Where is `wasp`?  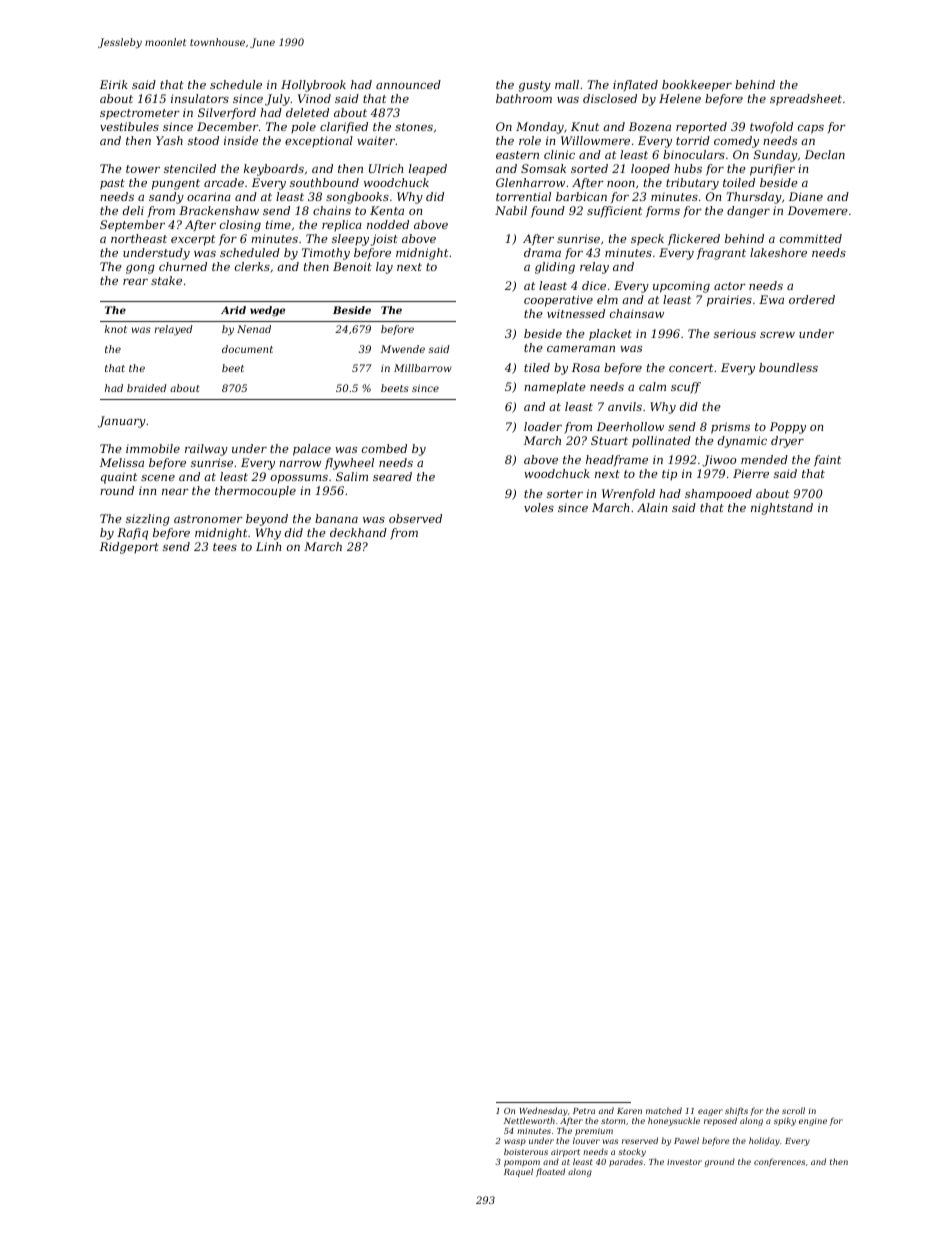 wasp is located at coordinates (515, 1142).
